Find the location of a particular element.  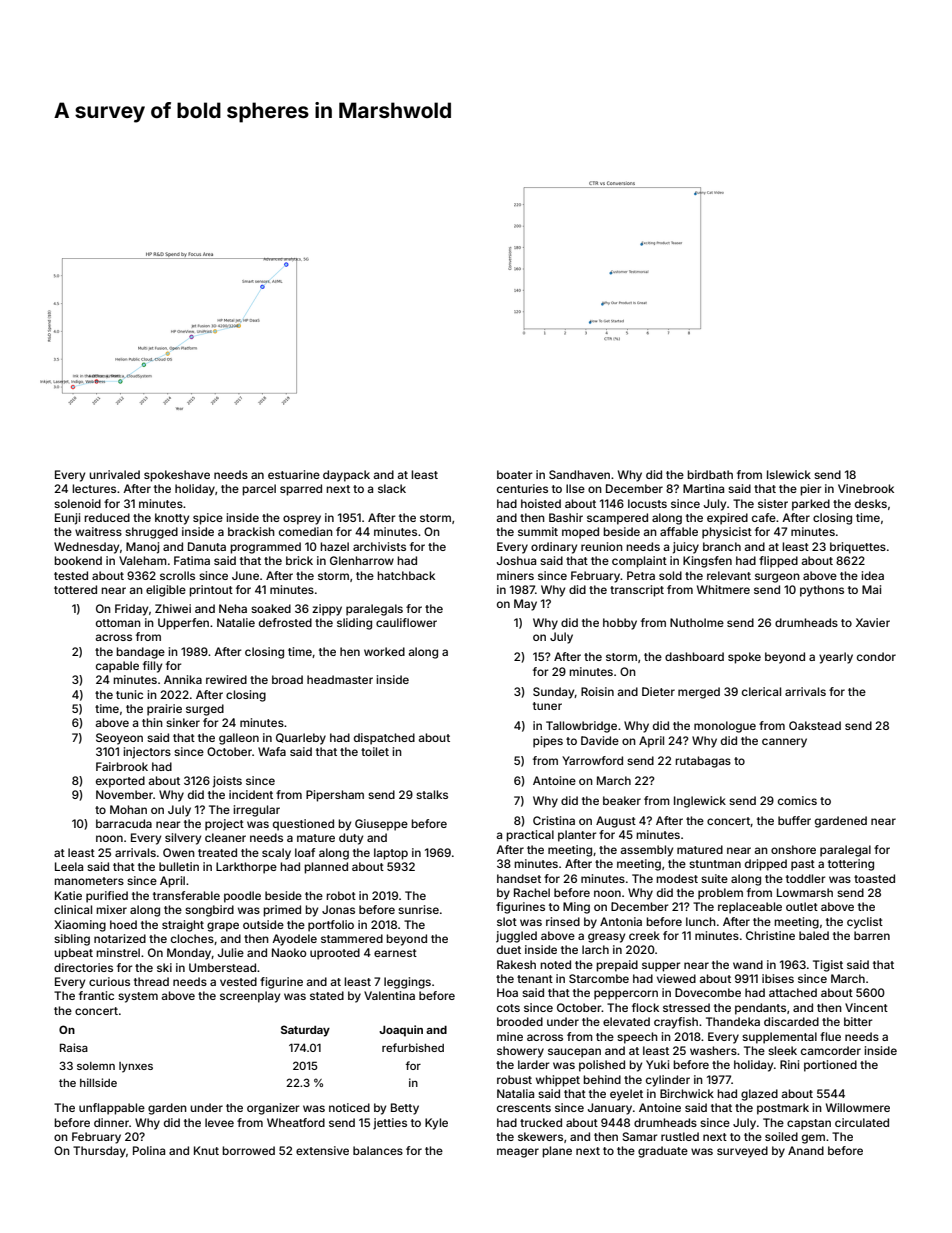

desks is located at coordinates (871, 503).
